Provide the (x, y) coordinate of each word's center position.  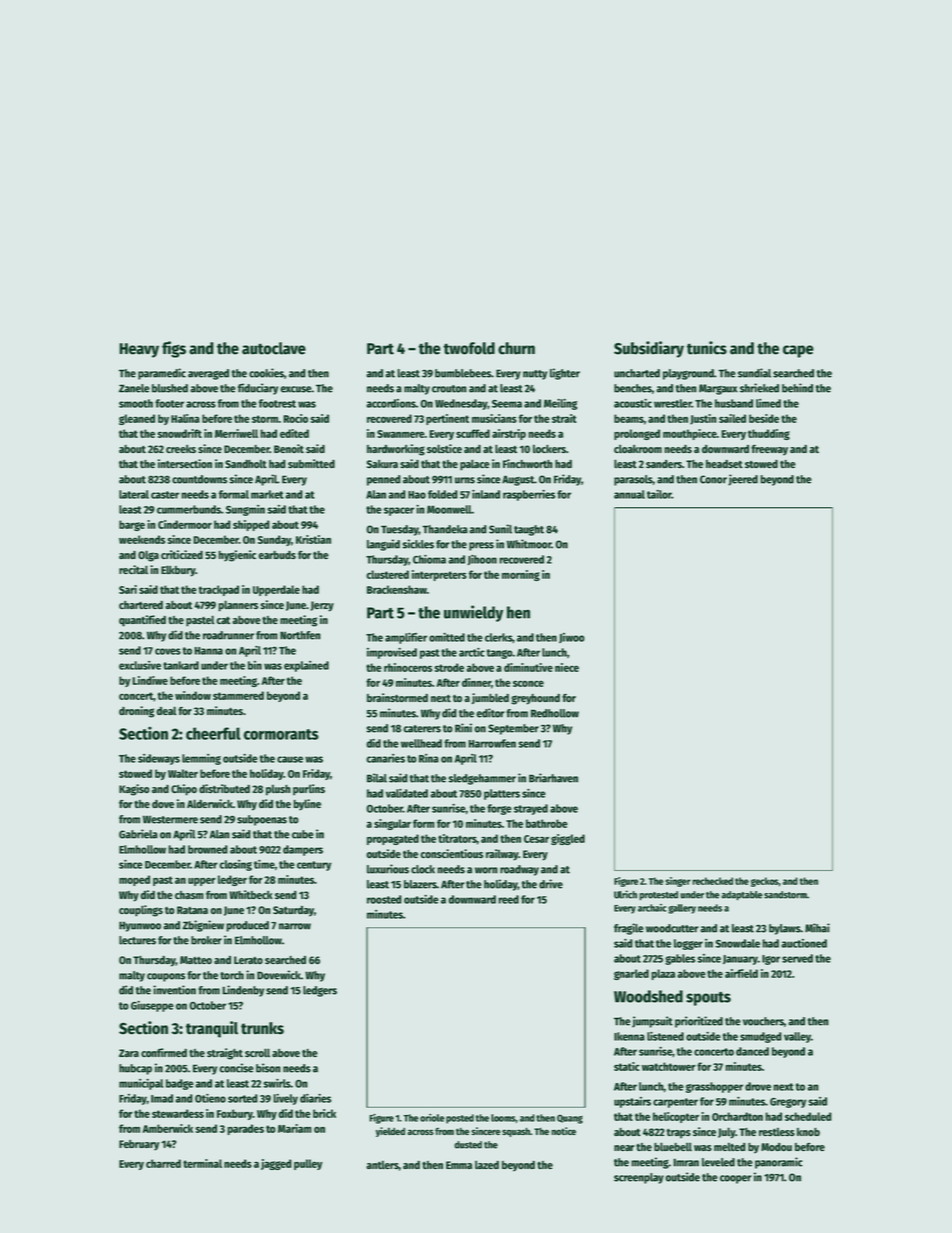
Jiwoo (571, 638)
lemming (201, 759)
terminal (202, 1163)
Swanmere (401, 434)
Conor (713, 479)
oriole (432, 1118)
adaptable (742, 896)
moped (134, 880)
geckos (765, 882)
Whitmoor (529, 544)
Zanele (134, 388)
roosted (384, 899)
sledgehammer (482, 779)
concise (236, 1068)
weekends (142, 539)
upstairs (632, 1102)
